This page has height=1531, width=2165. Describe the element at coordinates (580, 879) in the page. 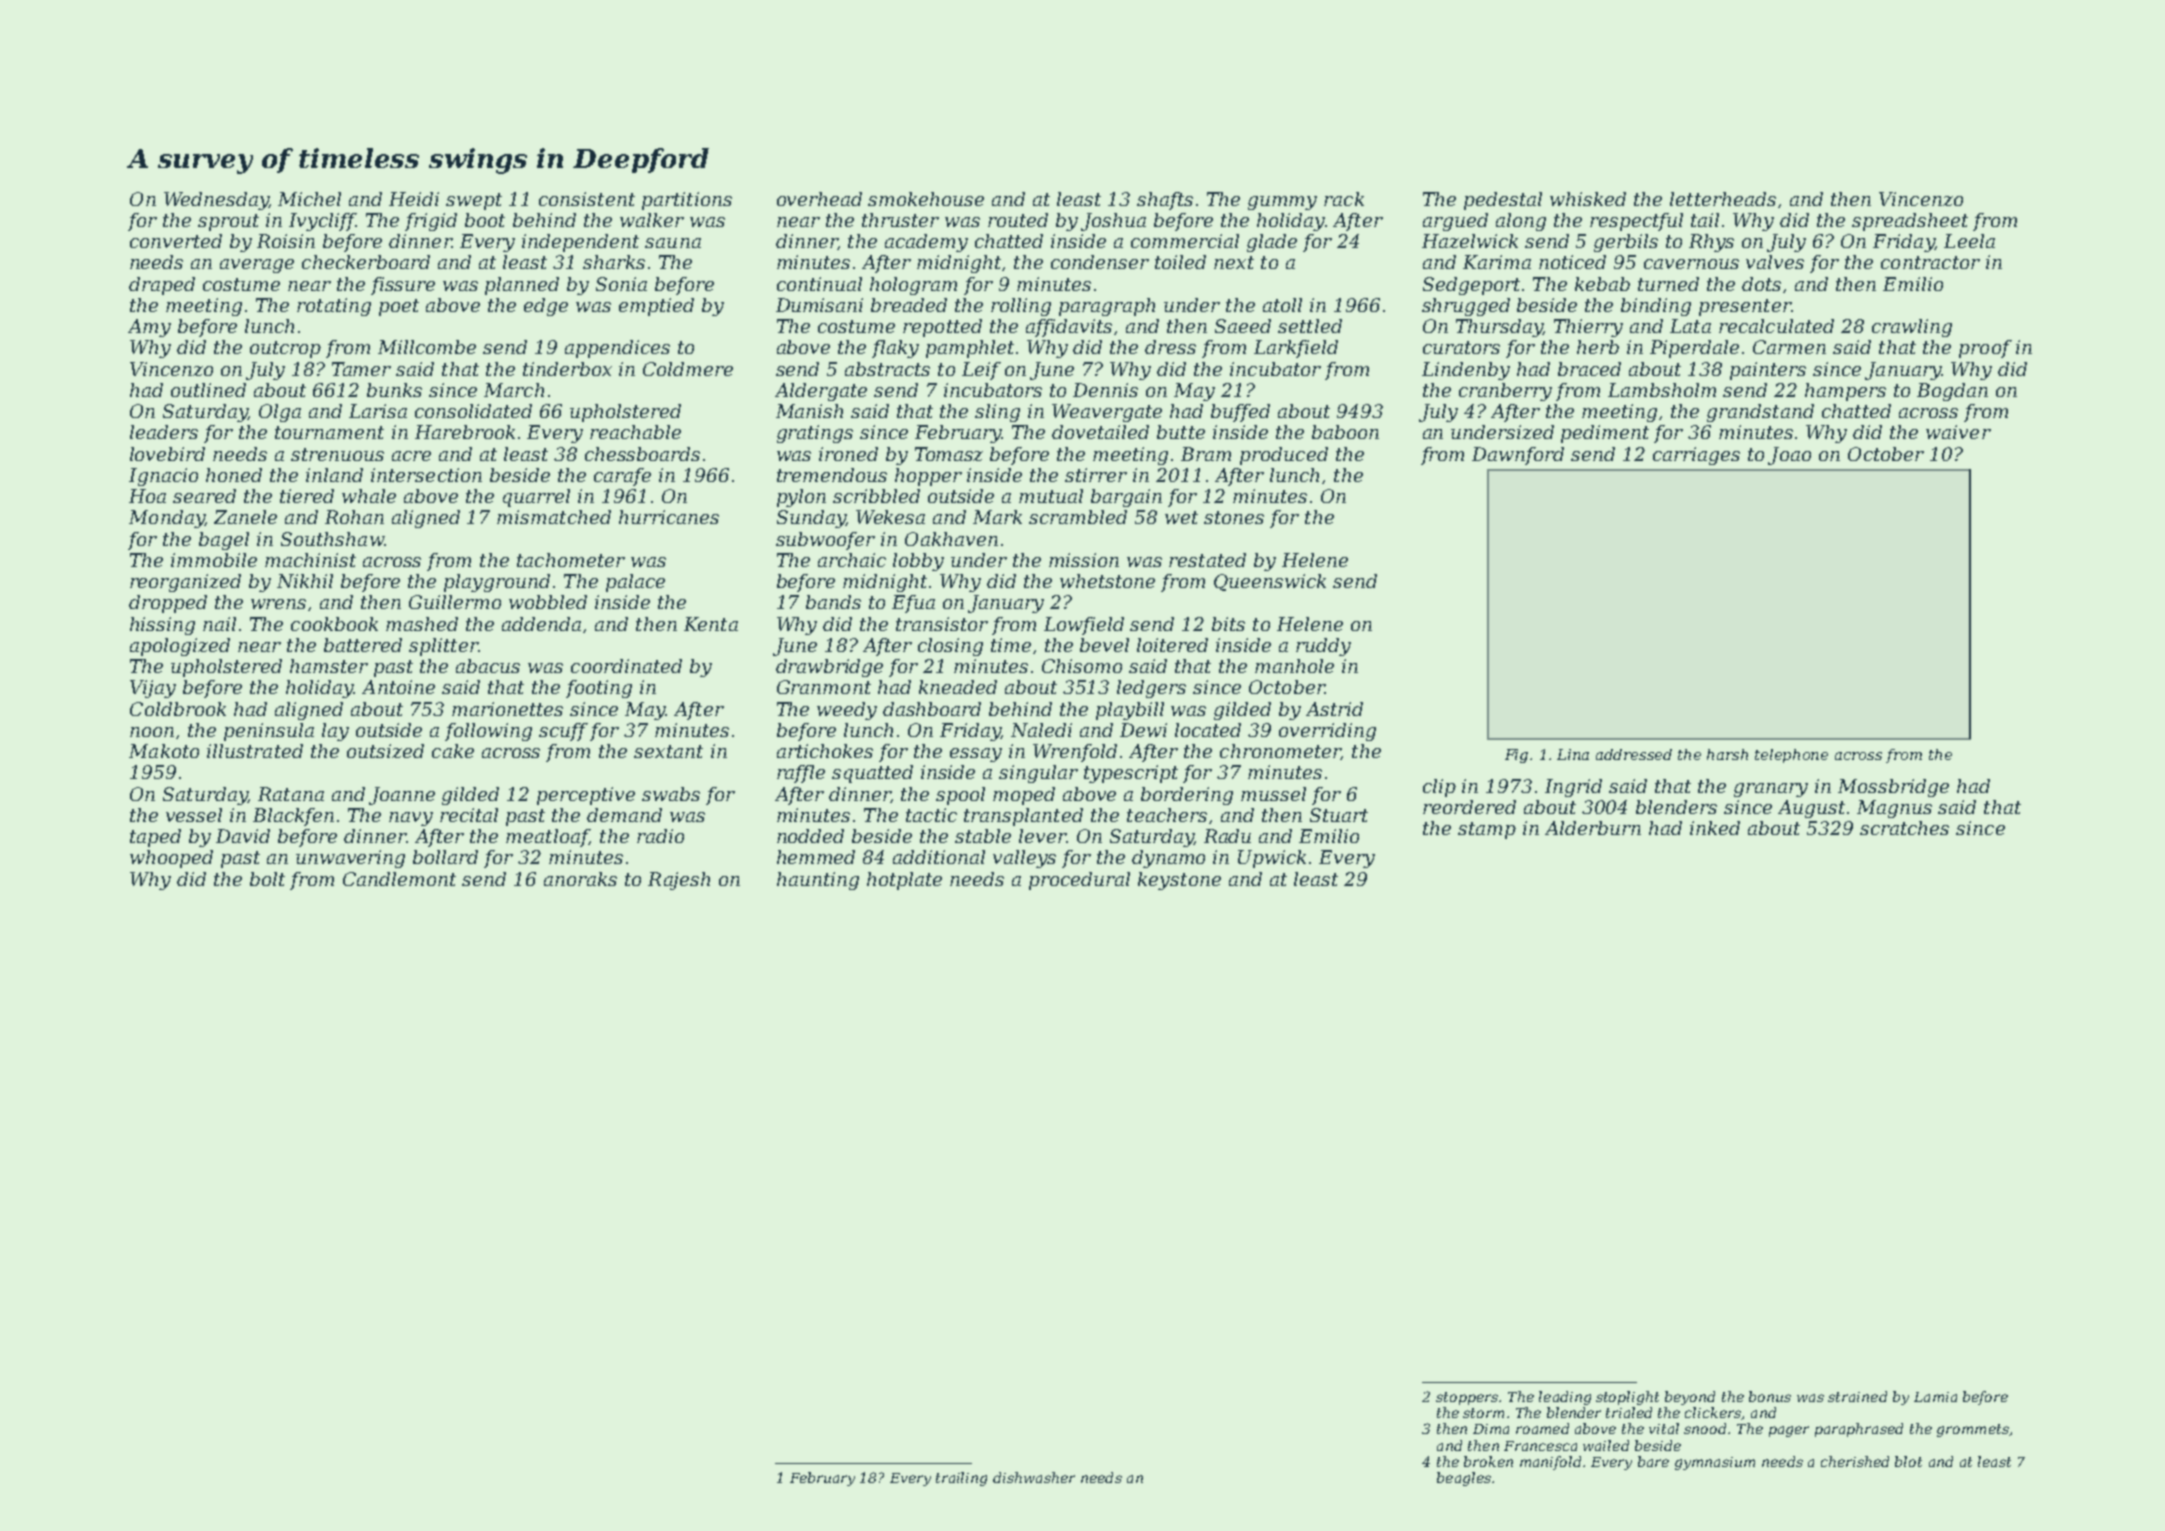

I see `anoraks` at that location.
